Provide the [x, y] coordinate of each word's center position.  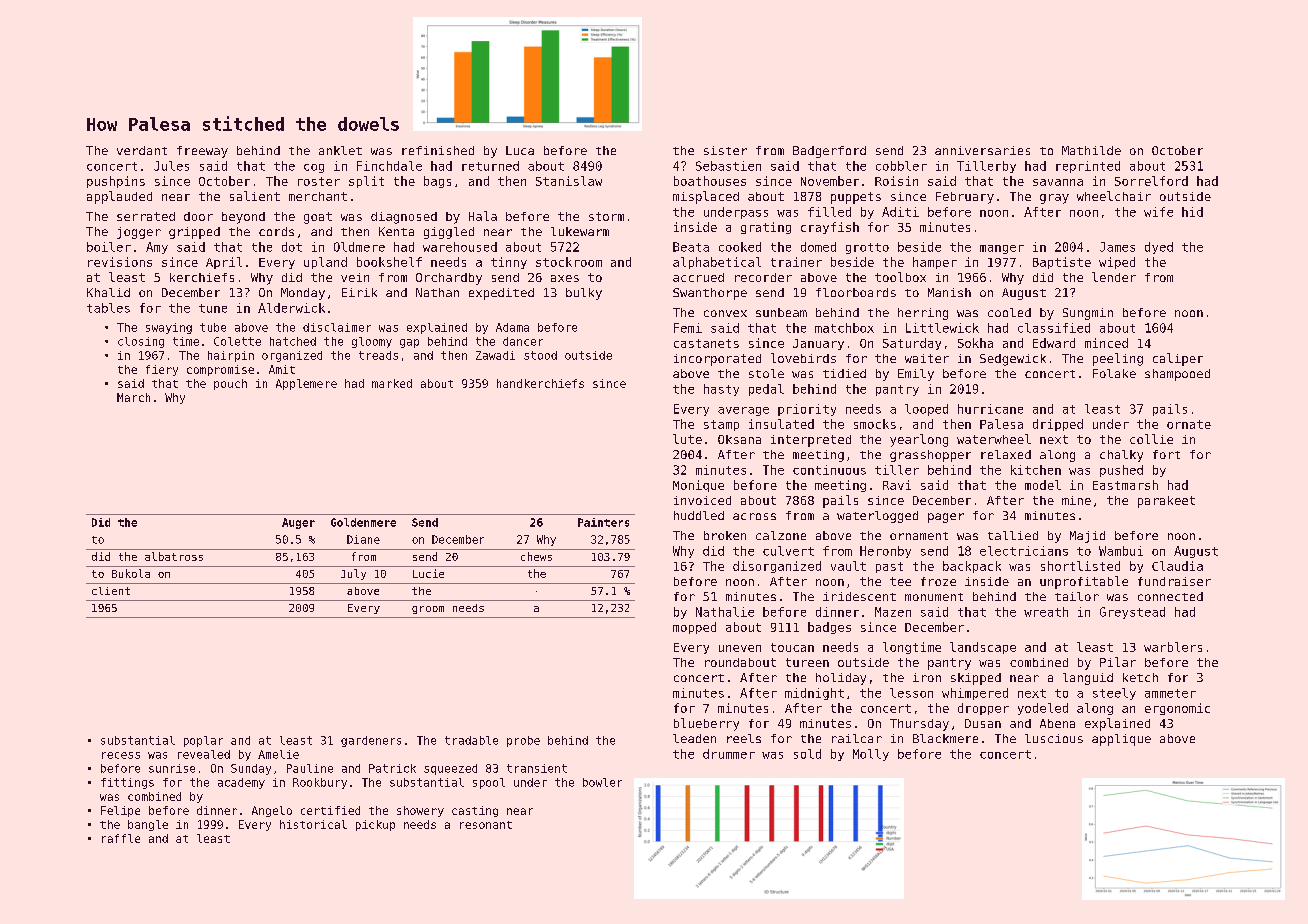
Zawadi [495, 355]
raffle [121, 838]
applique [1121, 740]
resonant [486, 825]
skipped [976, 679]
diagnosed [404, 218]
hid [1192, 212]
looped [926, 410]
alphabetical [717, 263]
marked [392, 383]
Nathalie [725, 612]
